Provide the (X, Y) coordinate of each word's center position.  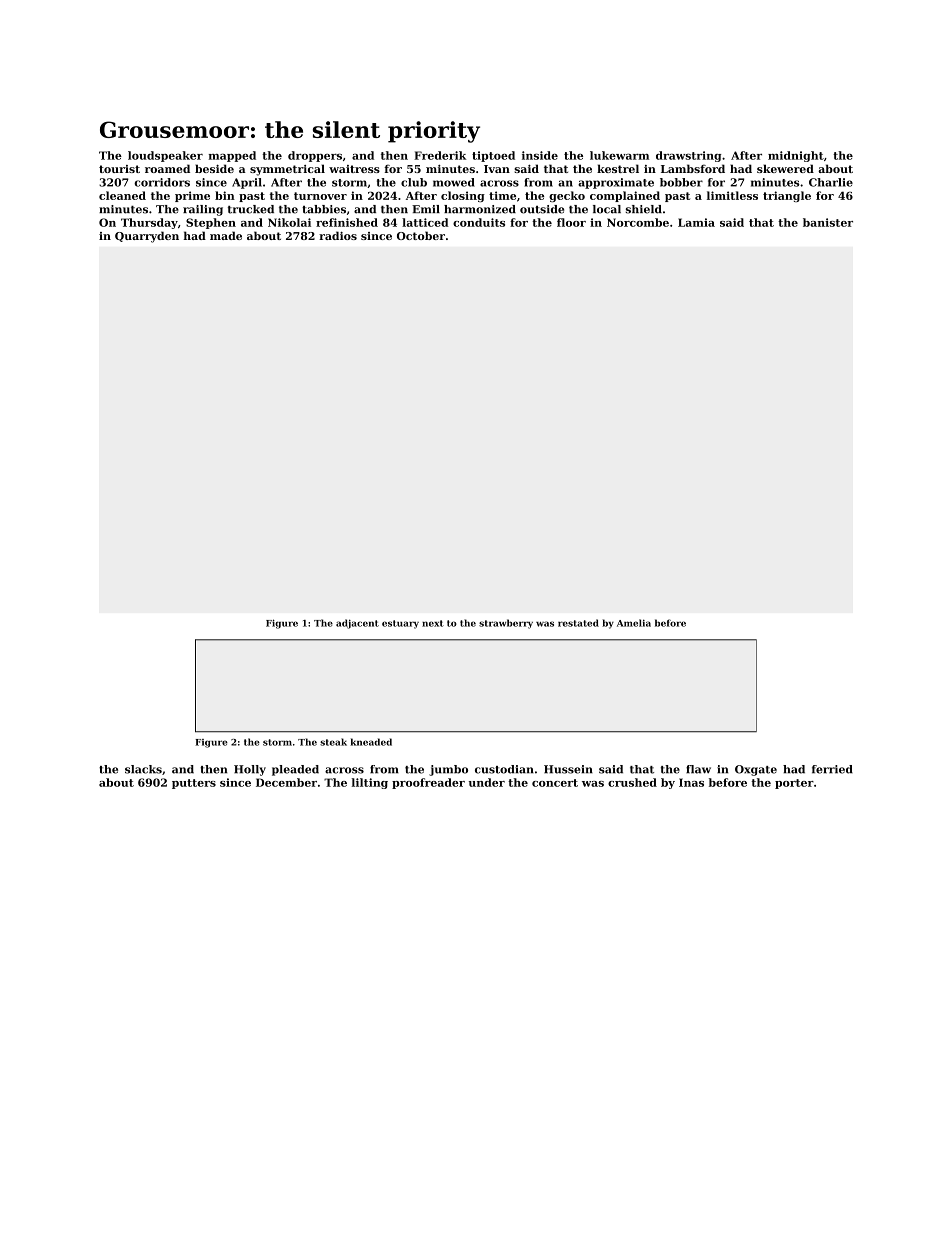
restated (578, 623)
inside (540, 155)
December (286, 782)
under (487, 782)
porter (794, 784)
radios (338, 235)
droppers (315, 156)
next (433, 623)
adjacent (357, 624)
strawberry (506, 624)
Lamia (696, 222)
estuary (400, 624)
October (421, 235)
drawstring (688, 156)
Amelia (634, 623)
